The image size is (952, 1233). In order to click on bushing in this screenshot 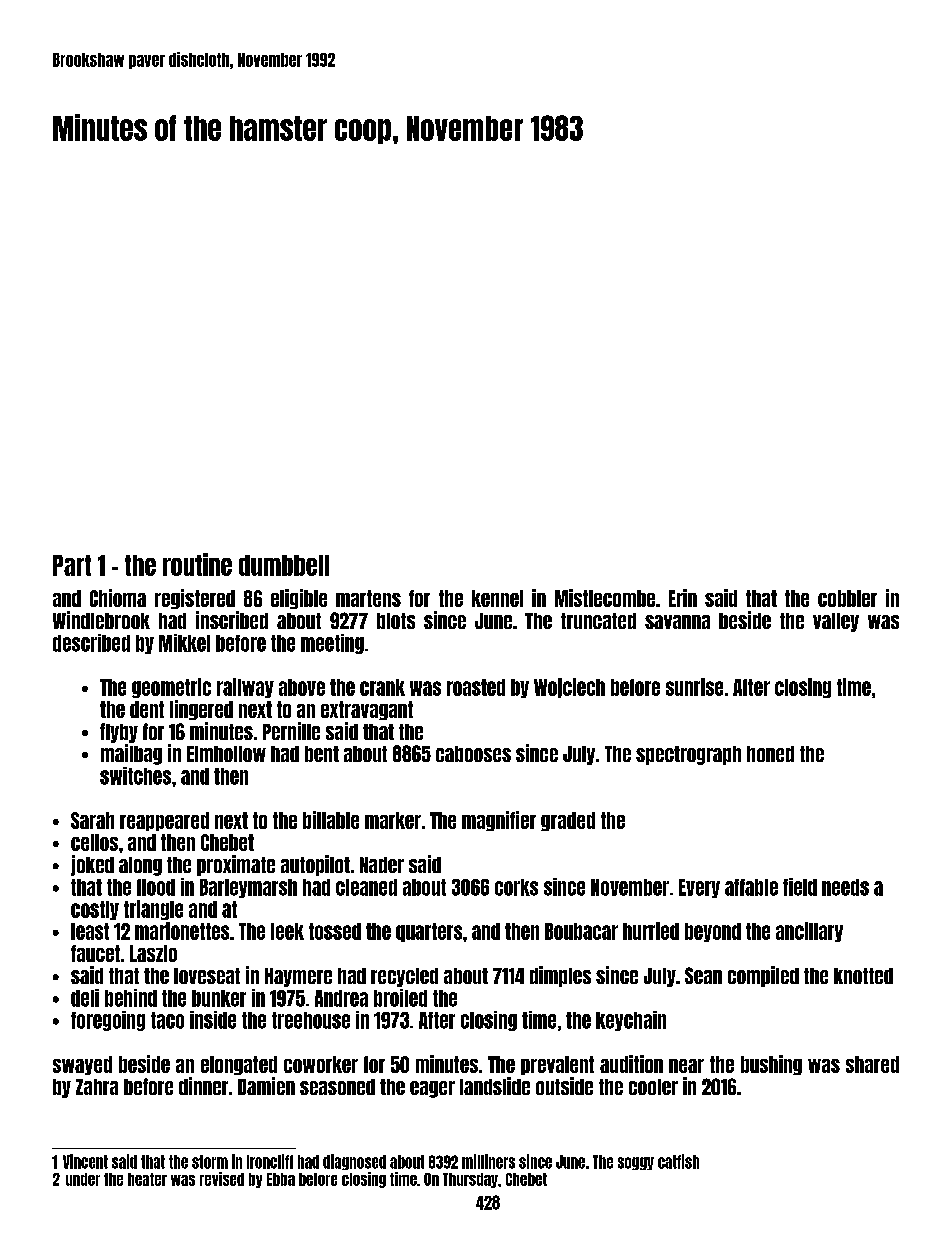, I will do `click(771, 1065)`.
